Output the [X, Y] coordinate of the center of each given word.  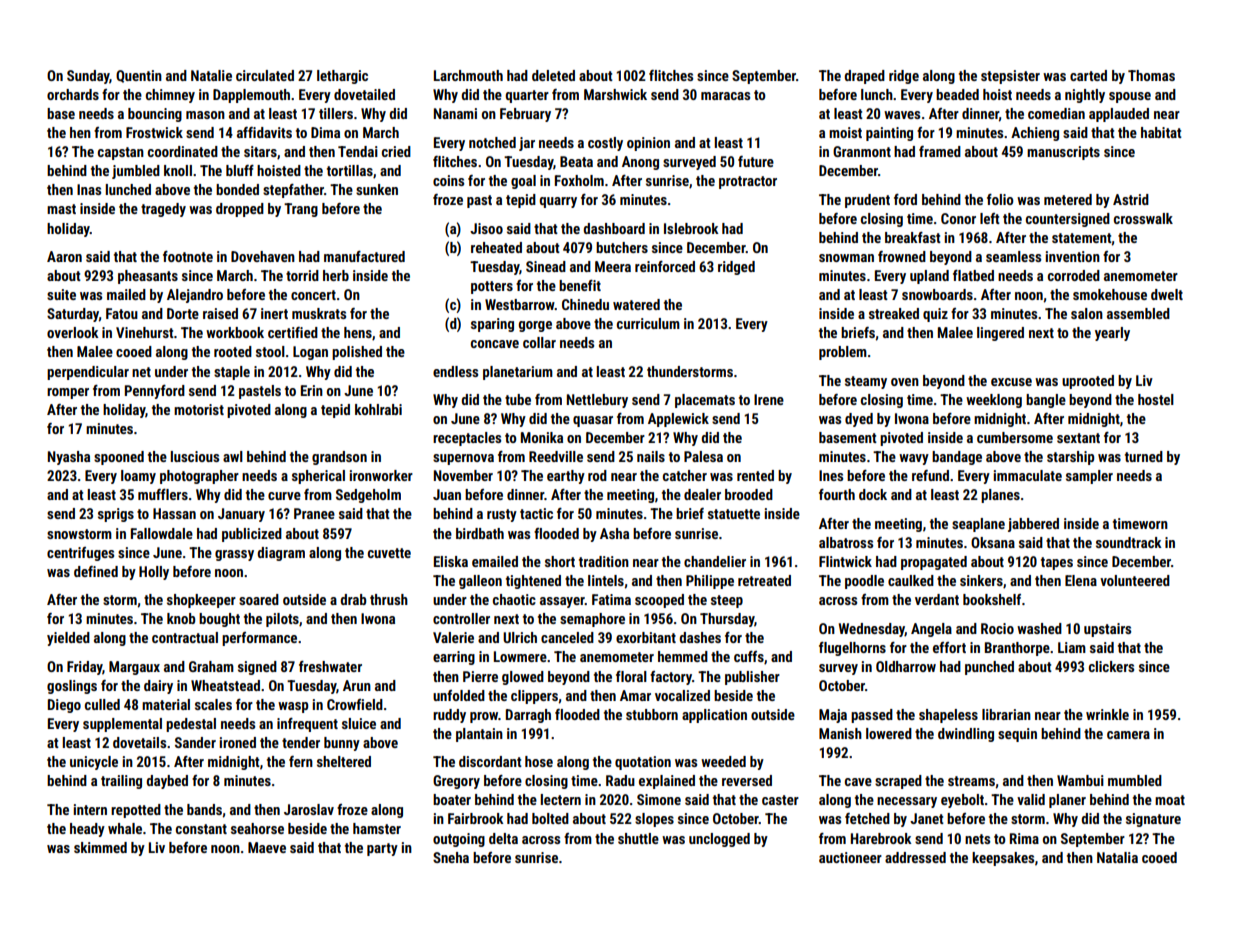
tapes [1057, 563]
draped [864, 77]
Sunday [88, 77]
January [241, 515]
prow [484, 717]
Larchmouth [468, 75]
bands [204, 809]
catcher [685, 475]
